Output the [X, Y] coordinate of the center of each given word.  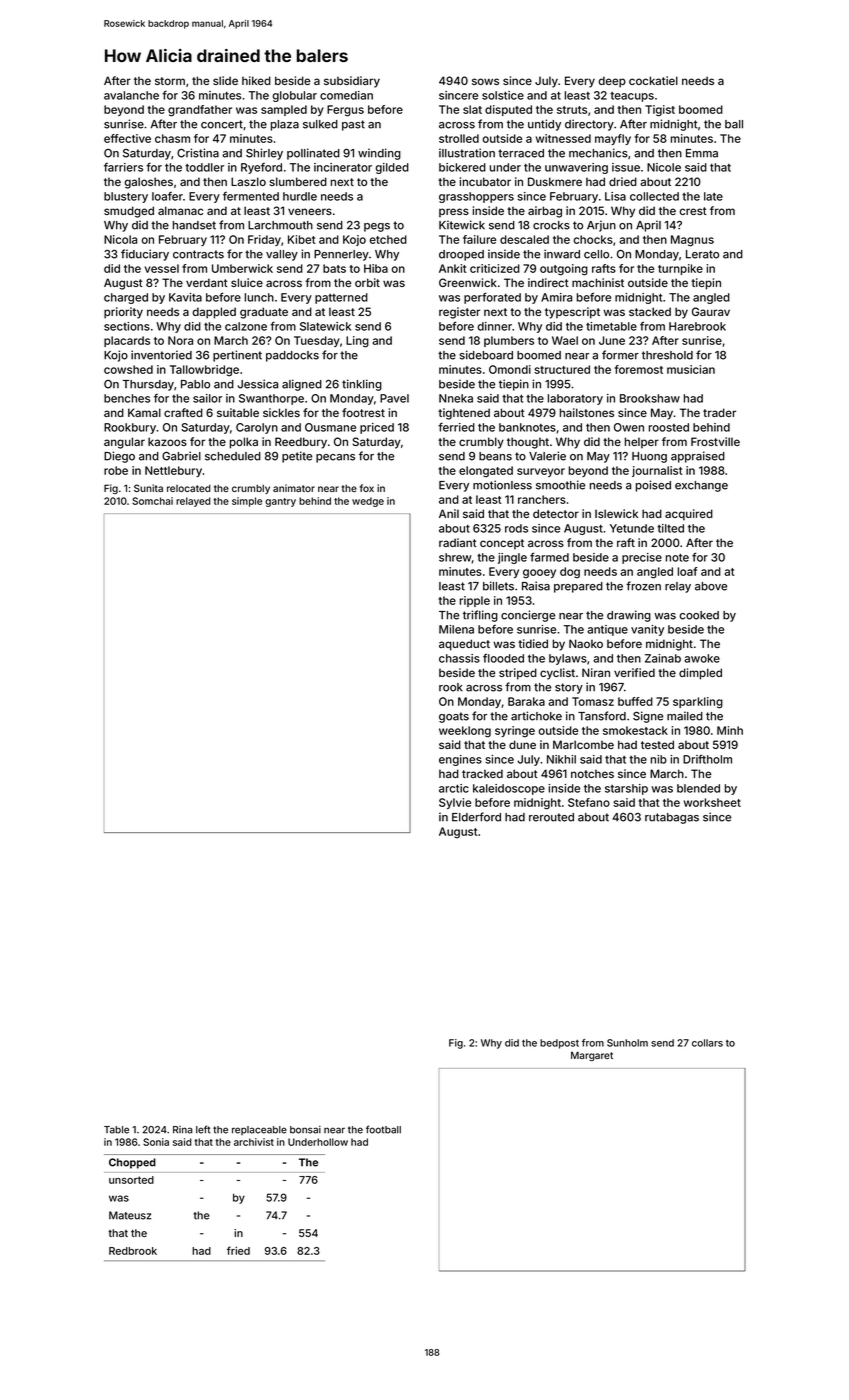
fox [367, 488]
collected [654, 196]
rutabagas [672, 818]
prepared [578, 587]
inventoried [161, 355]
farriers [123, 167]
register [459, 313]
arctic [454, 788]
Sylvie [455, 803]
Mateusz [130, 1215]
